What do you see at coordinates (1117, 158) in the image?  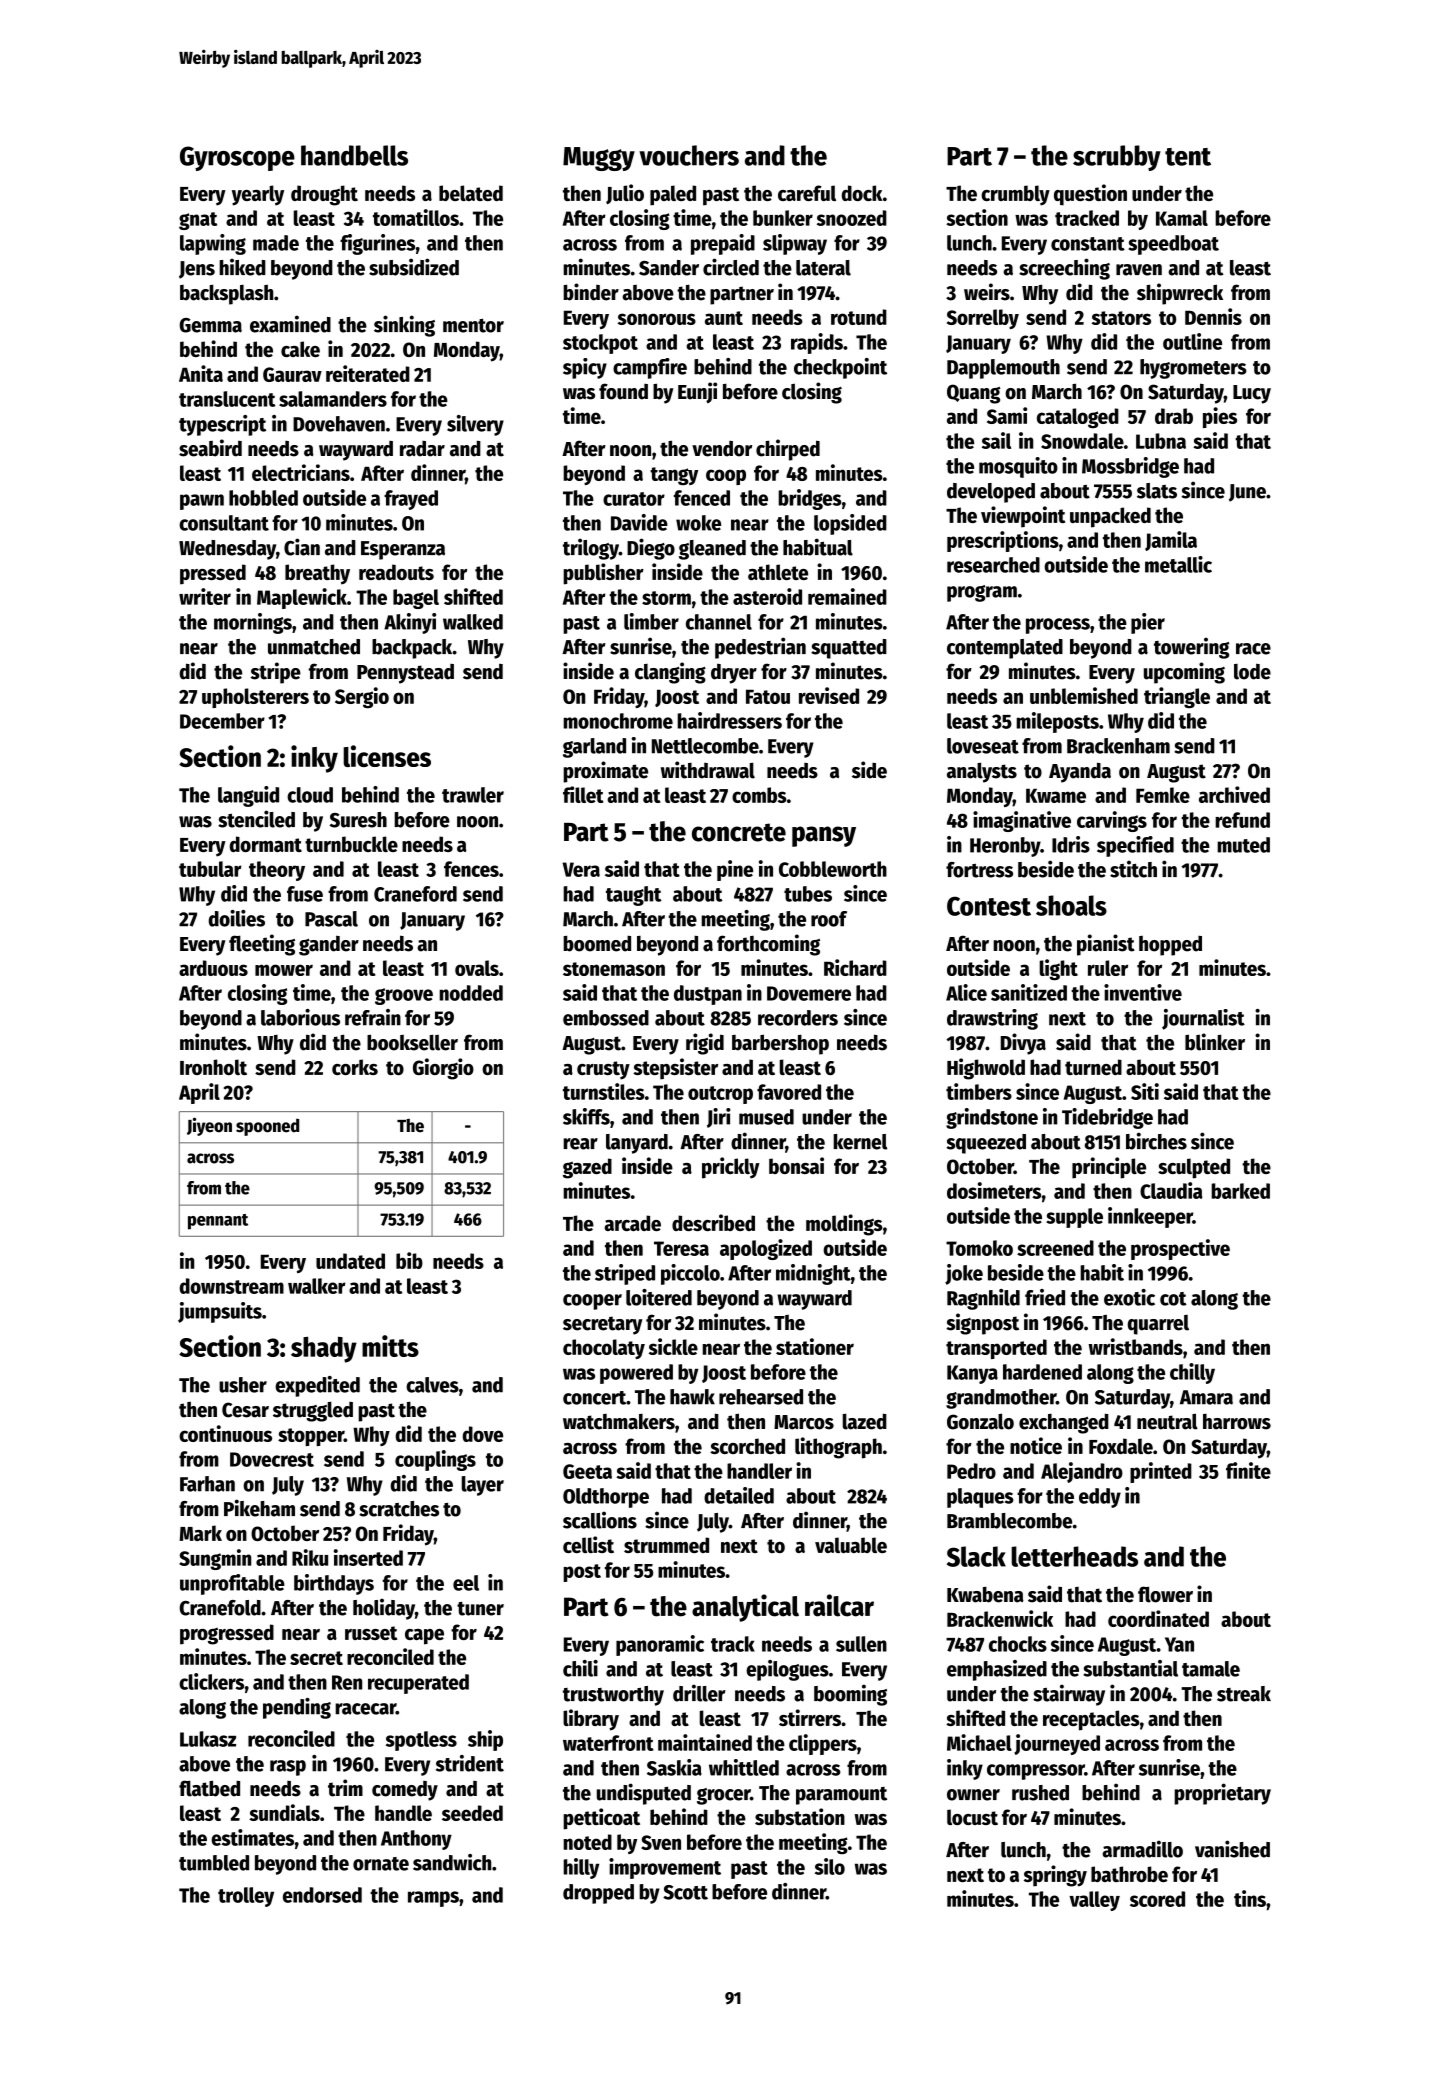 I see `scrubby` at bounding box center [1117, 158].
